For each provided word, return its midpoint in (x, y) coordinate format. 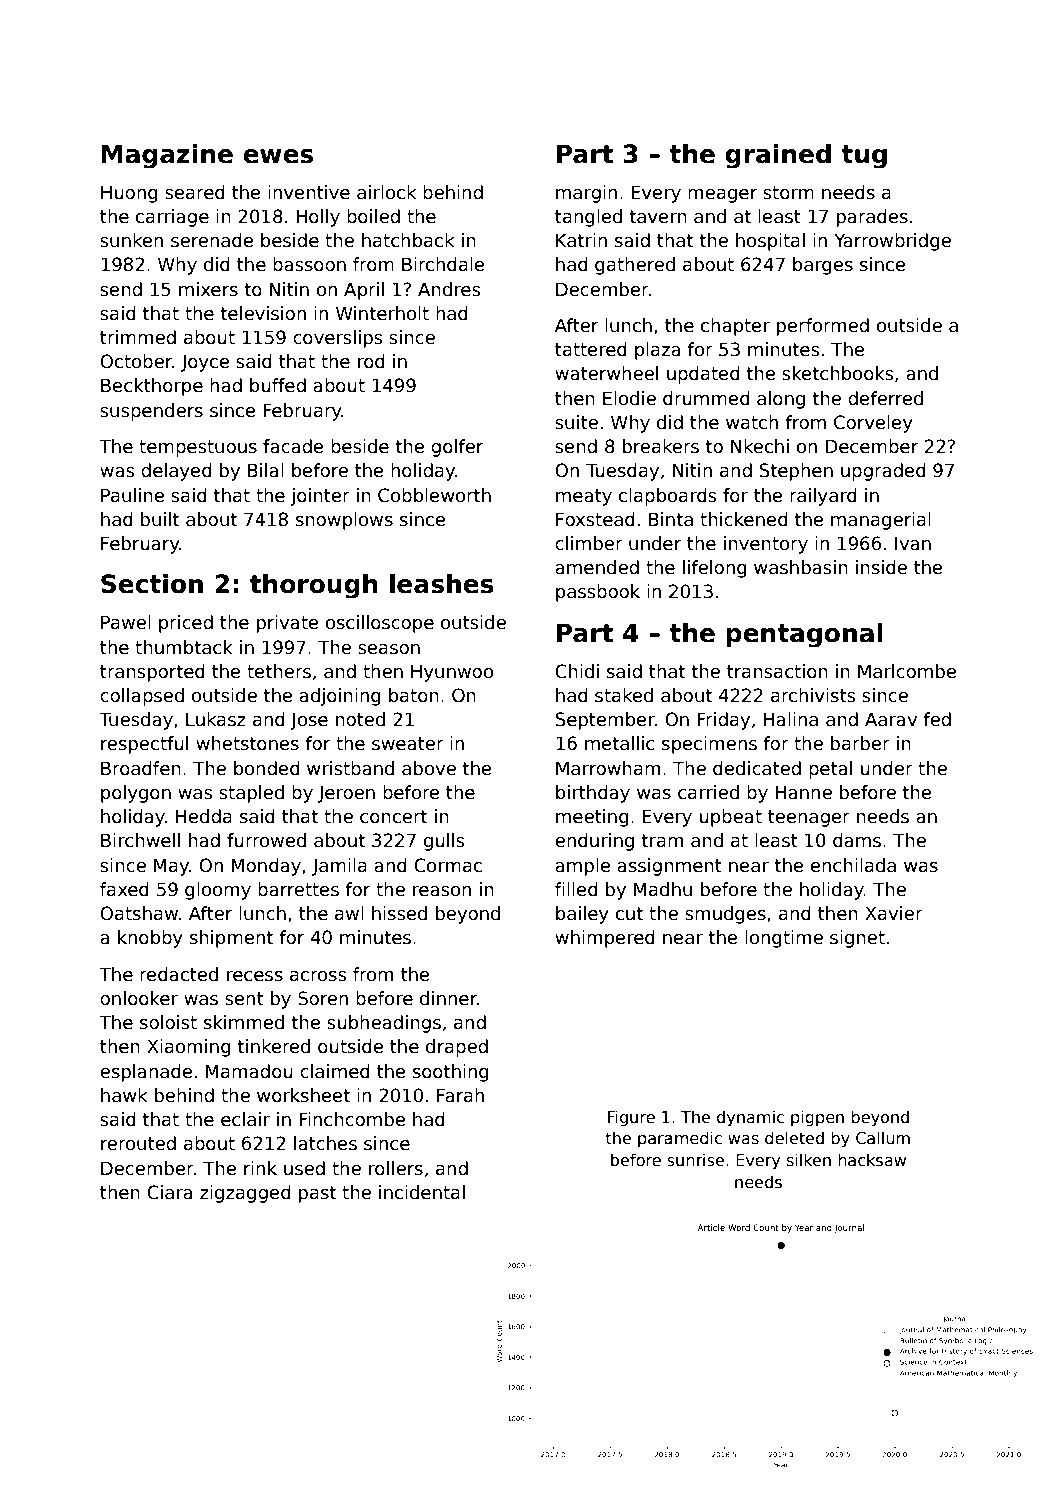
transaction (777, 671)
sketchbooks (838, 373)
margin (586, 194)
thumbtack (184, 647)
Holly (318, 218)
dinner (448, 998)
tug (864, 157)
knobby (150, 939)
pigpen (817, 1118)
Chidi (577, 671)
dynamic (750, 1118)
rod (371, 361)
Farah (460, 1095)
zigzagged (245, 1194)
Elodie (629, 398)
